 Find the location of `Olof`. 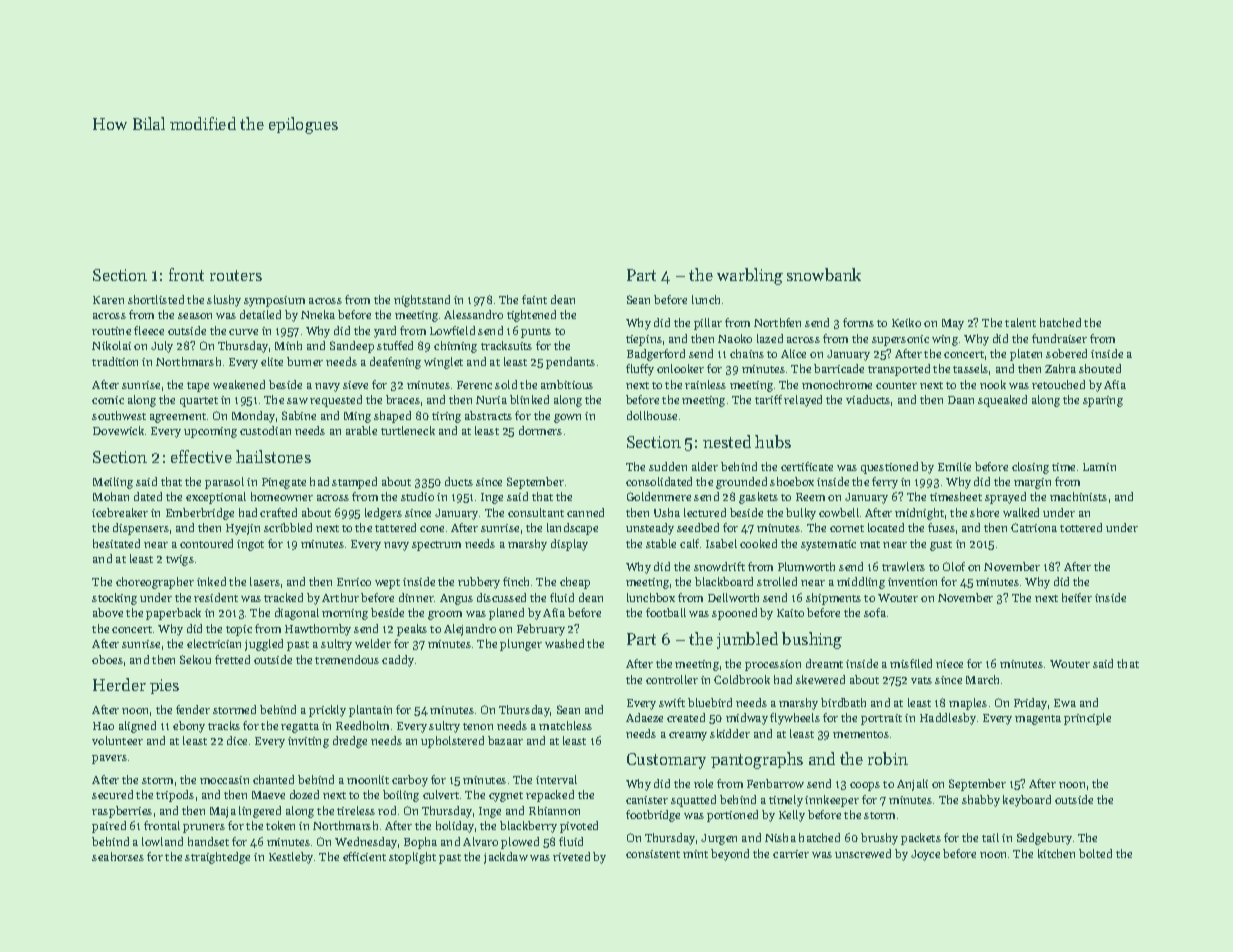

Olof is located at coordinates (954, 566).
